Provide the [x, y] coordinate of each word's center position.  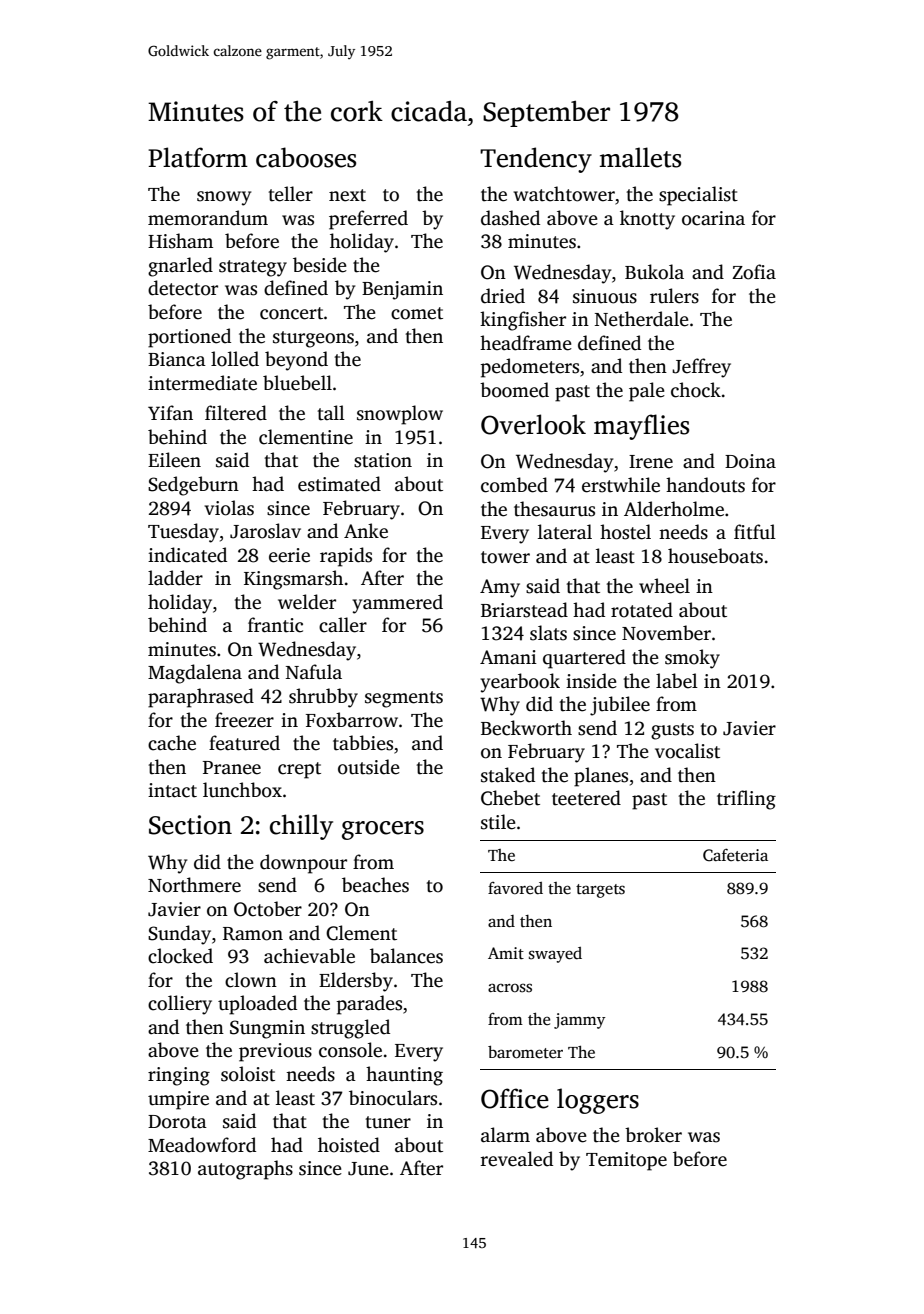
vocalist [687, 751]
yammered [398, 604]
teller [291, 194]
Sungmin [267, 1029]
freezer [244, 720]
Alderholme [674, 509]
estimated [339, 484]
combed [514, 485]
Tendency [536, 160]
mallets [640, 157]
